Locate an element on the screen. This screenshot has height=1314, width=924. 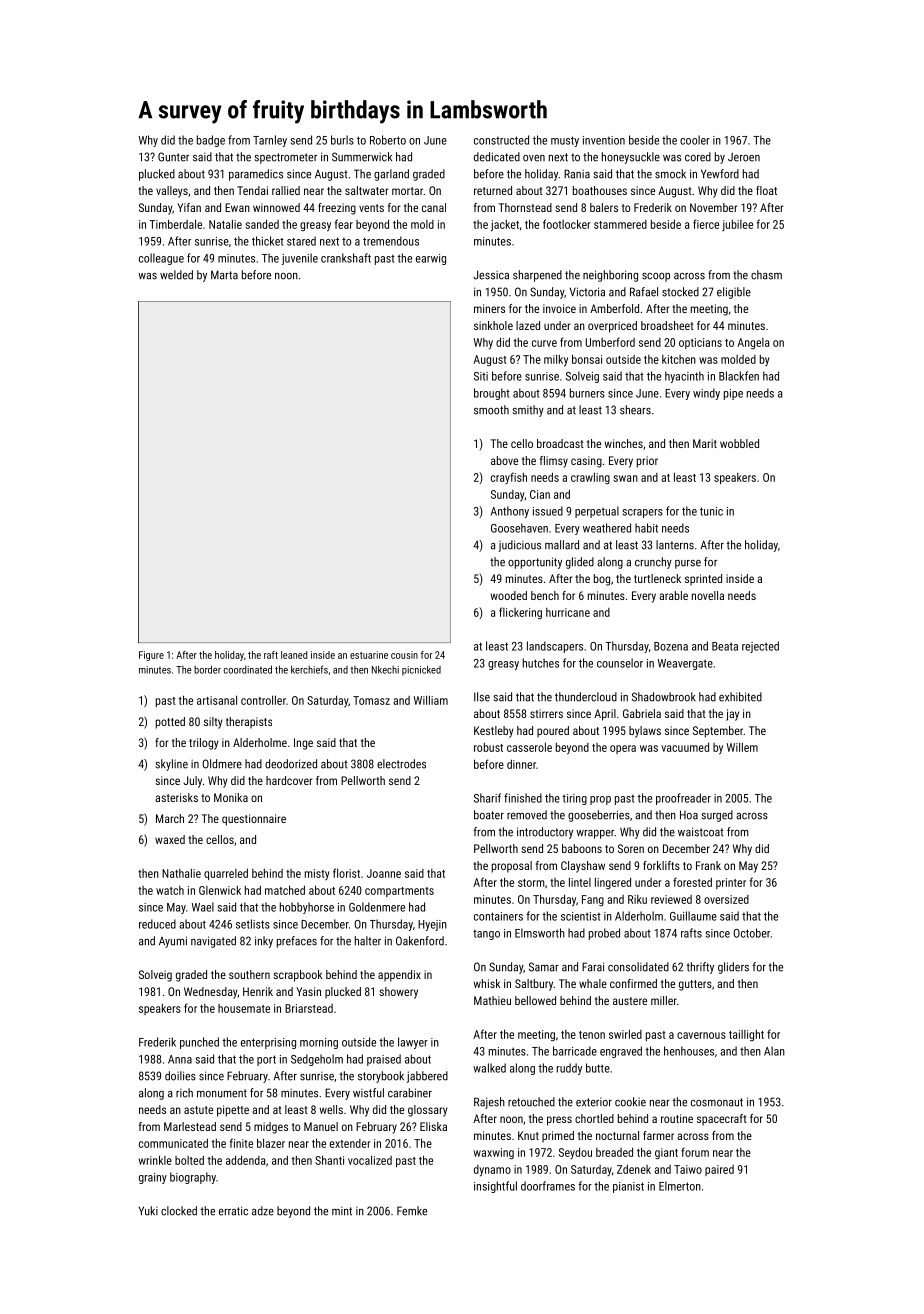
tango is located at coordinates (486, 934).
